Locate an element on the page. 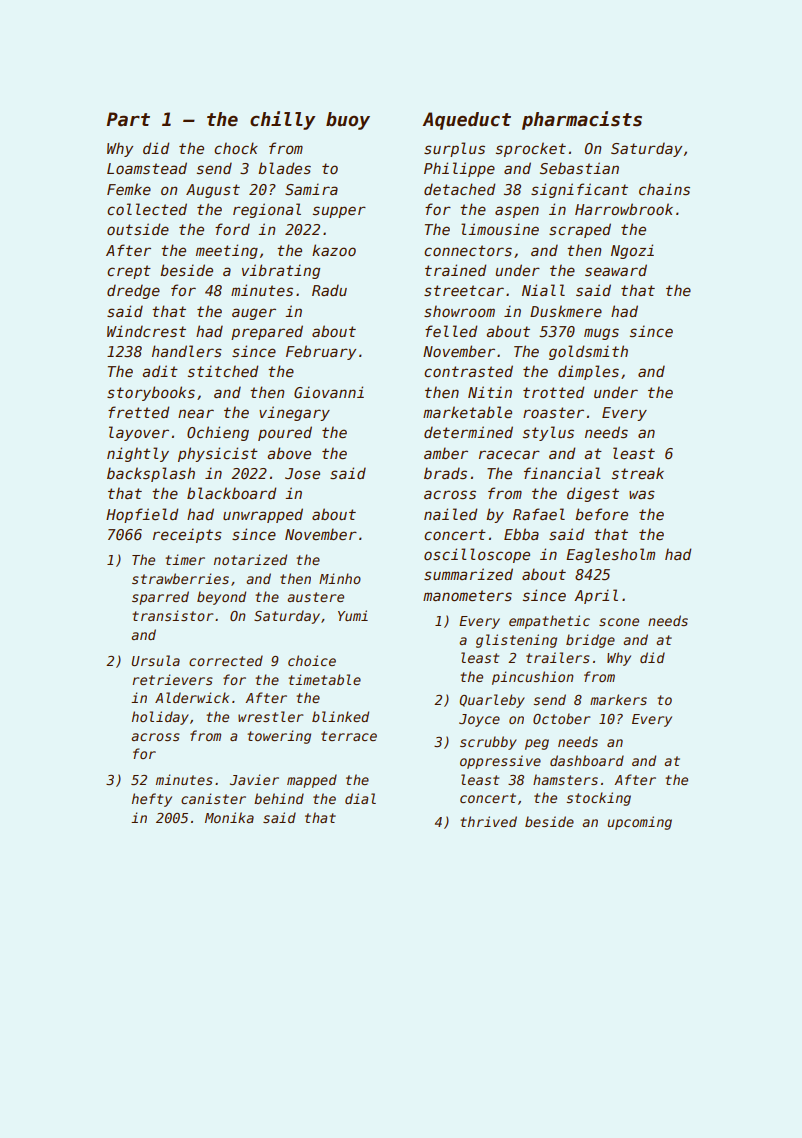 The height and width of the image is (1138, 802). buoy is located at coordinates (348, 121).
